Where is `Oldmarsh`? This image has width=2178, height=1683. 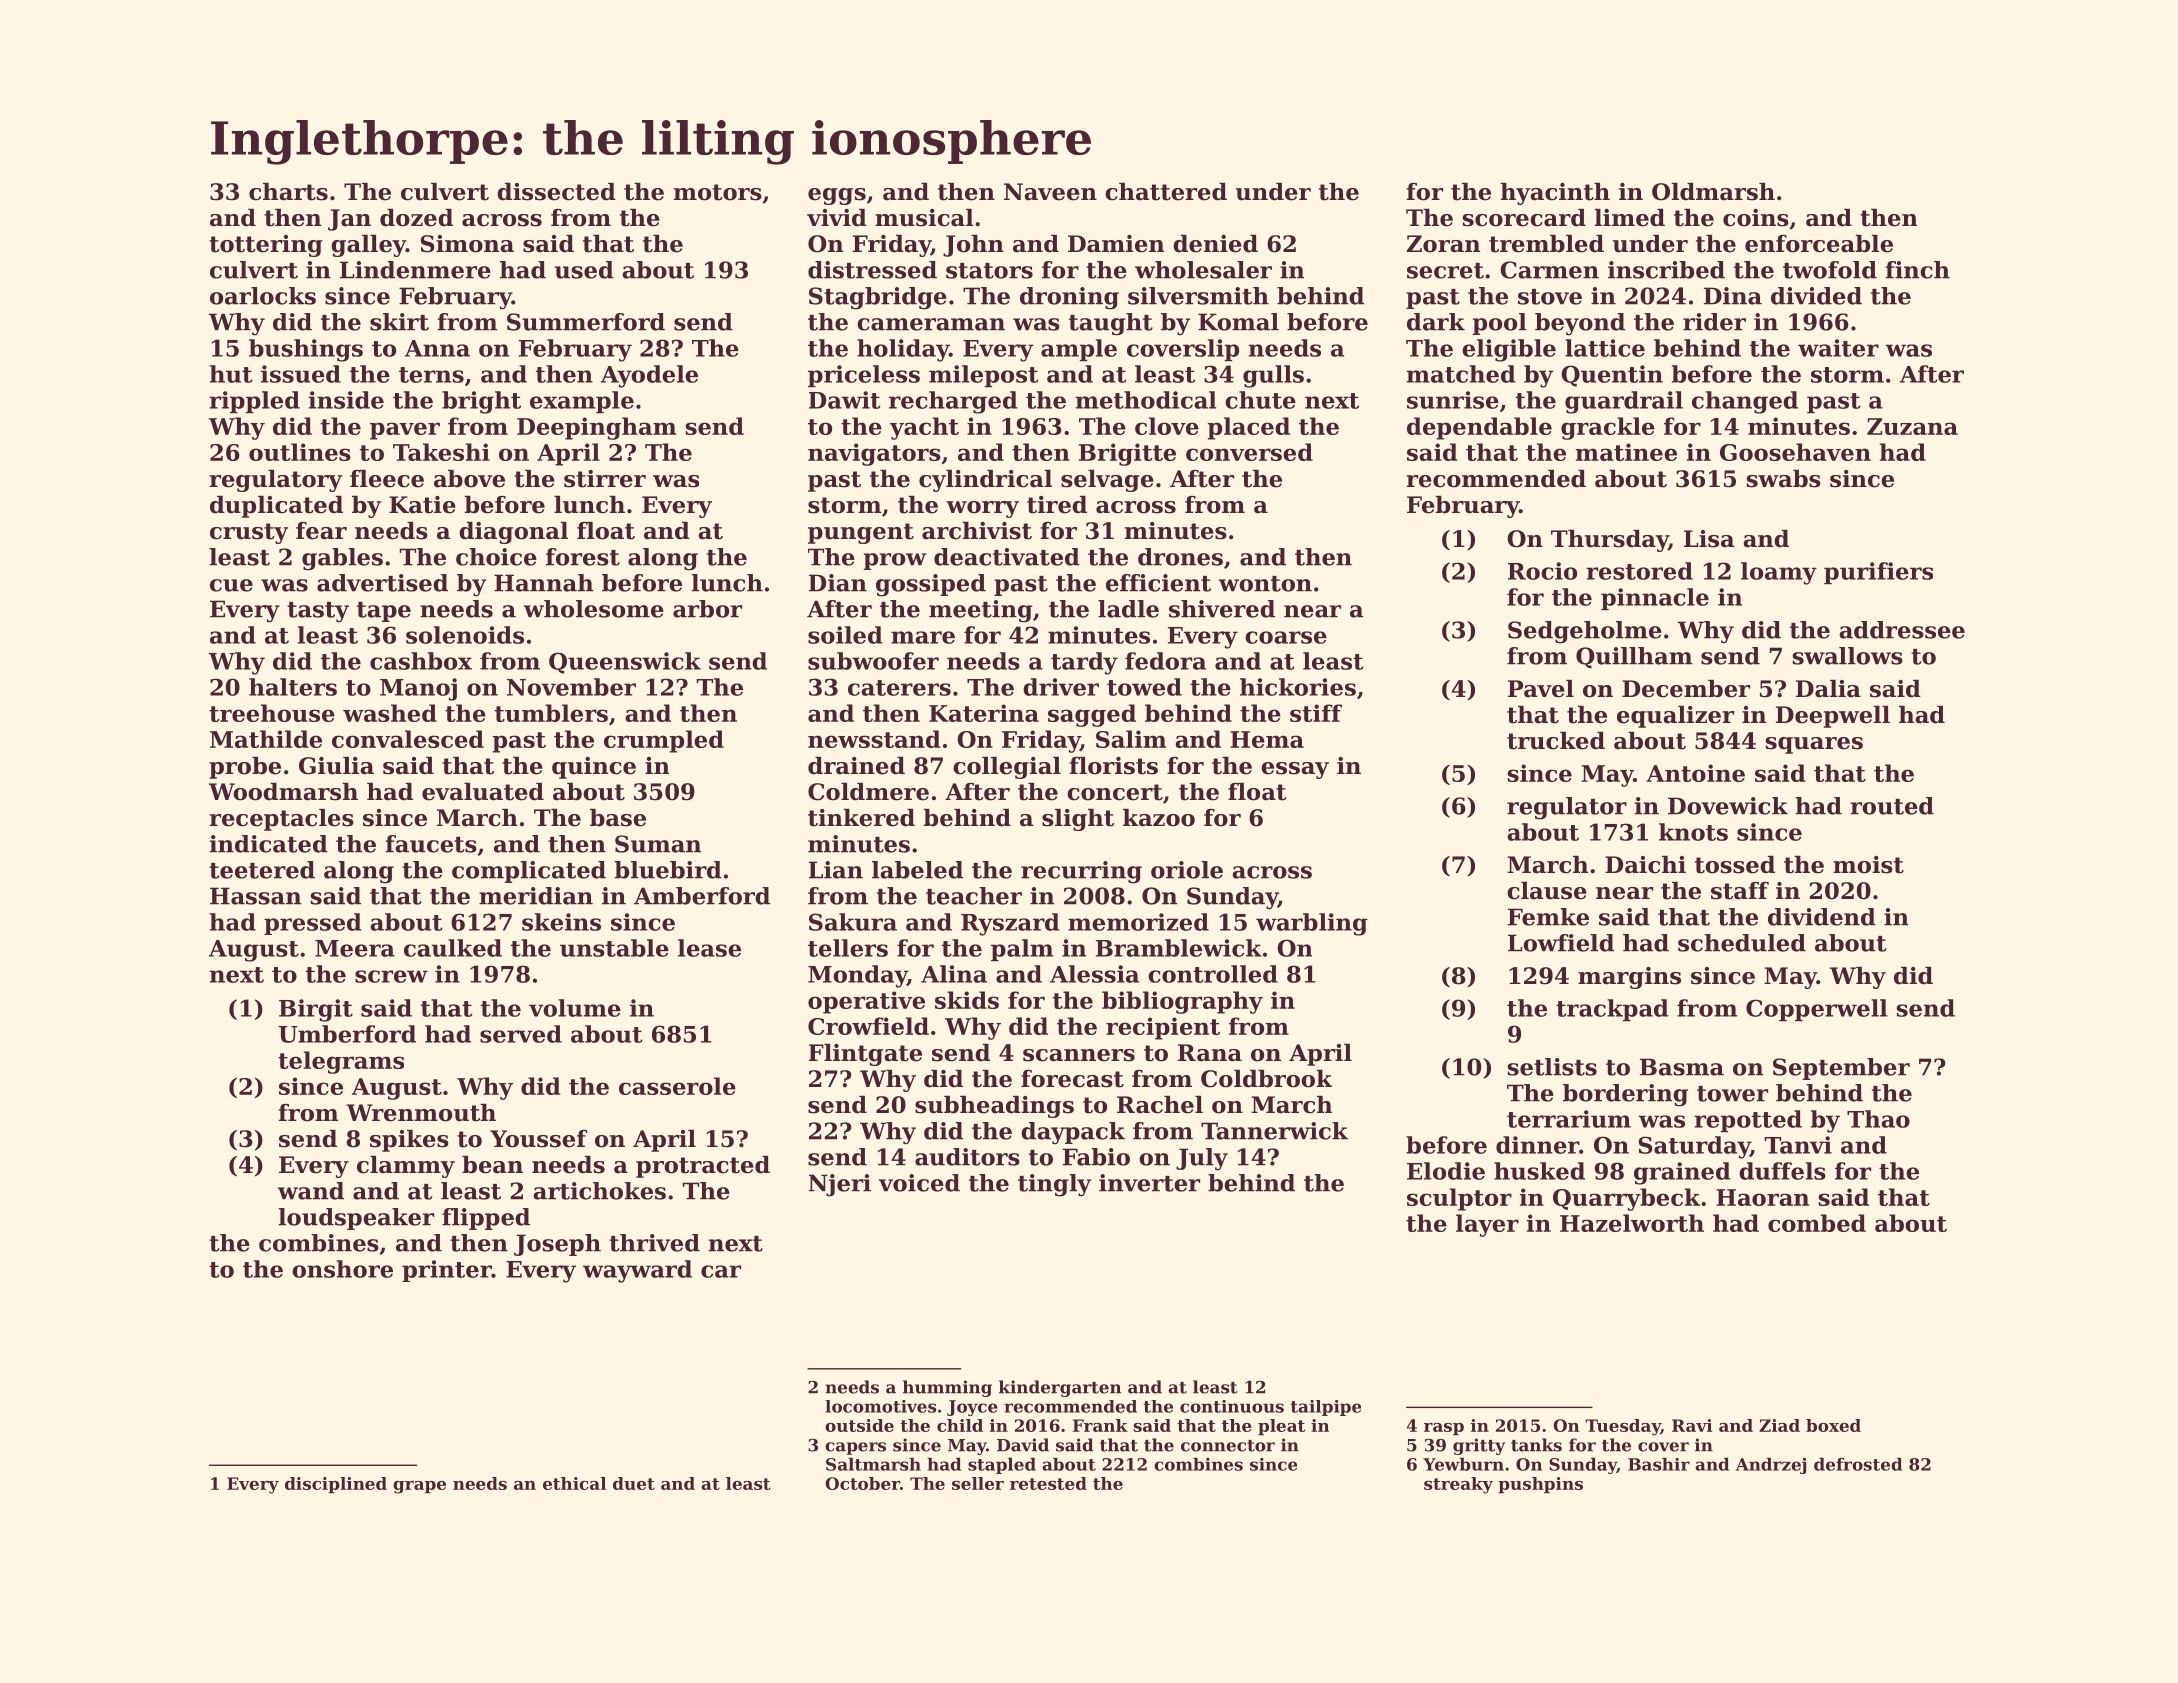 Oldmarsh is located at coordinates (1713, 192).
